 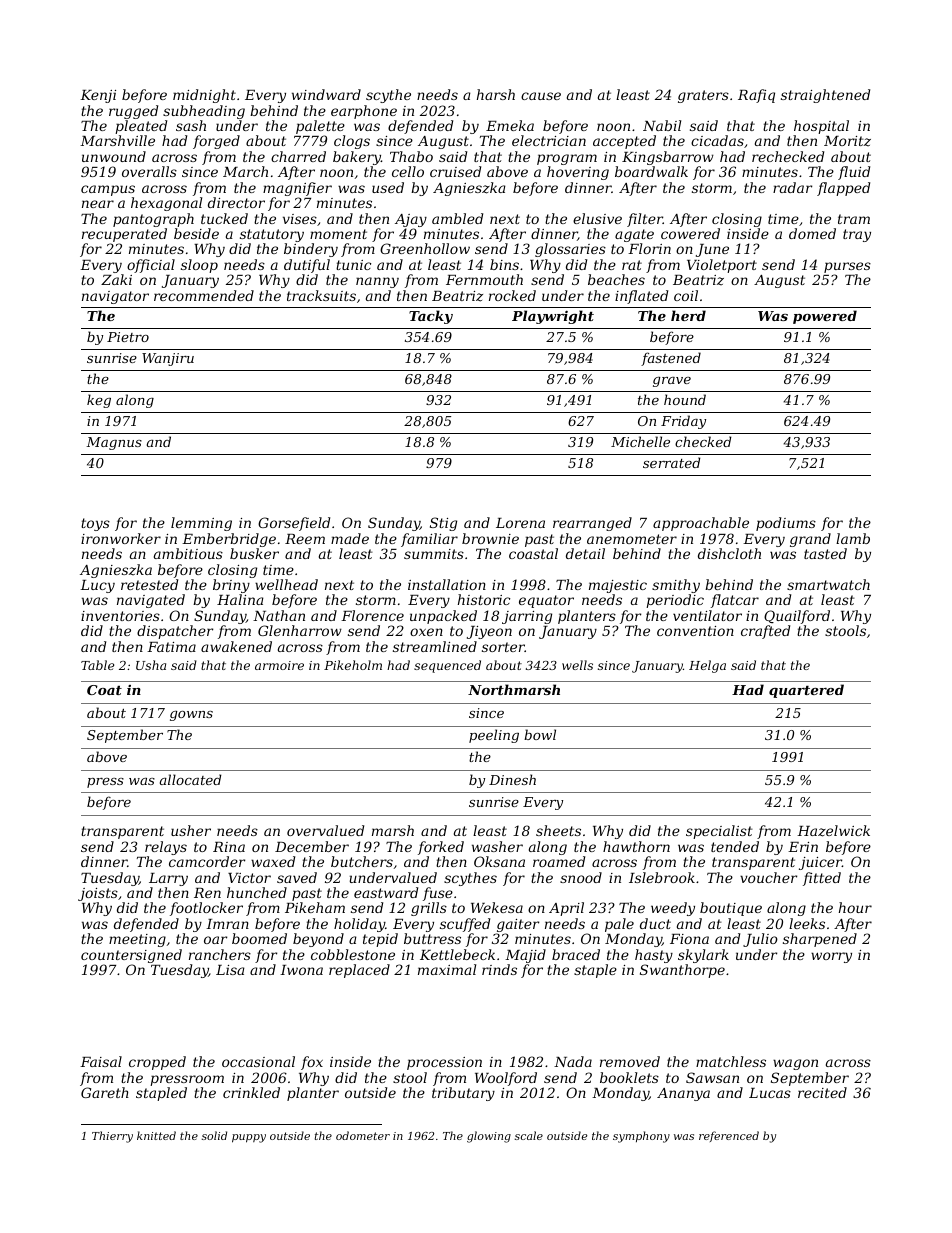 I want to click on Thabo, so click(x=411, y=156).
